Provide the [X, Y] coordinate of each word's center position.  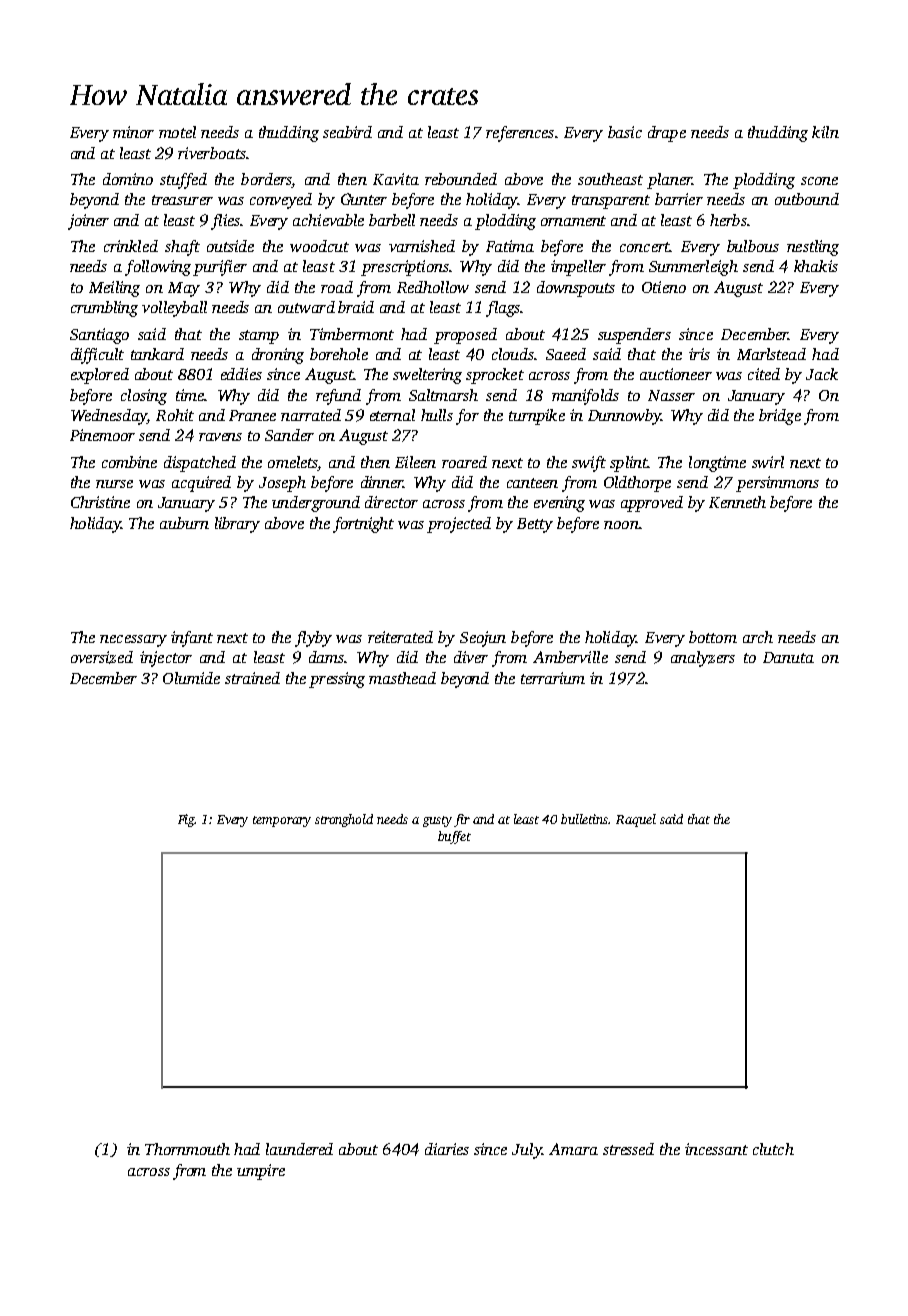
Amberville [570, 657]
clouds [513, 354]
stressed [628, 1149]
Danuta [788, 657]
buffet [454, 837]
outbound [807, 199]
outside [230, 246]
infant [192, 639]
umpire [261, 1172]
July [527, 1151]
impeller [578, 268]
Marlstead [771, 354]
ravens [220, 437]
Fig [186, 820]
